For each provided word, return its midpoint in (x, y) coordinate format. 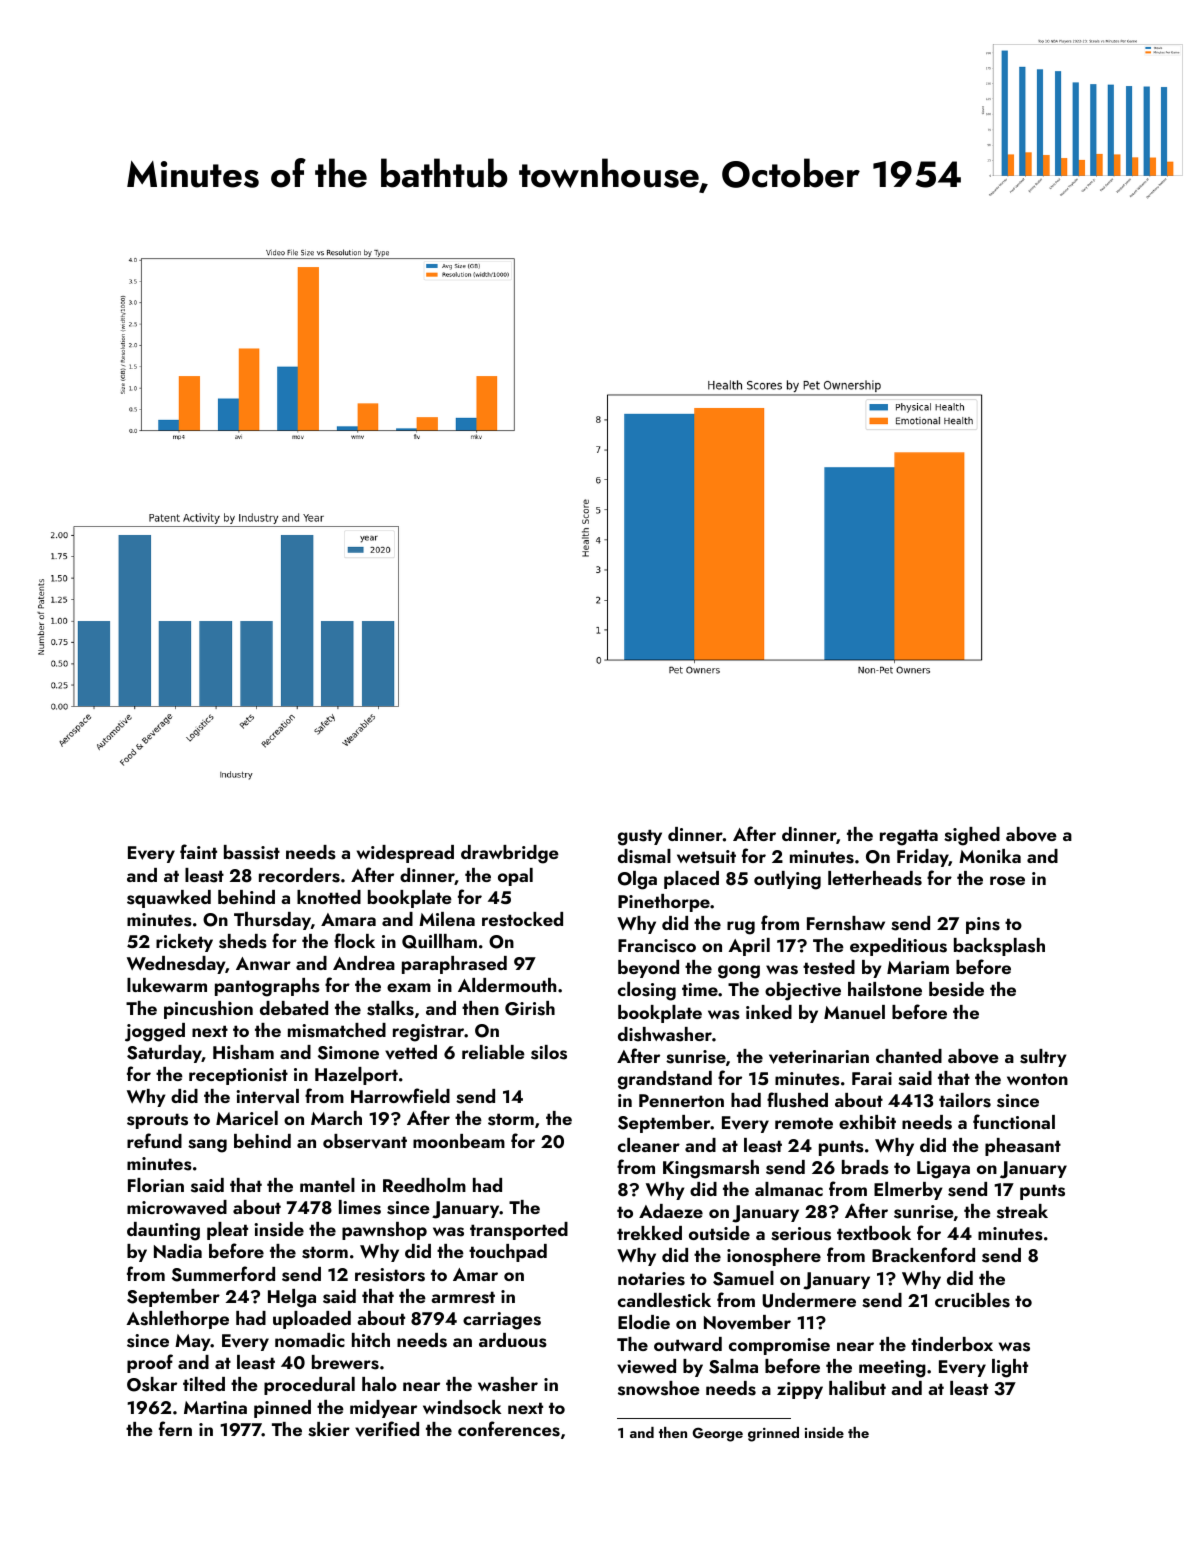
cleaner (649, 1145)
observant (365, 1141)
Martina (215, 1407)
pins (983, 925)
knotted (329, 897)
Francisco (657, 946)
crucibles (972, 1300)
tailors (965, 1100)
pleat (227, 1231)
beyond (648, 969)
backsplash (999, 947)
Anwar (263, 963)
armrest (463, 1297)
